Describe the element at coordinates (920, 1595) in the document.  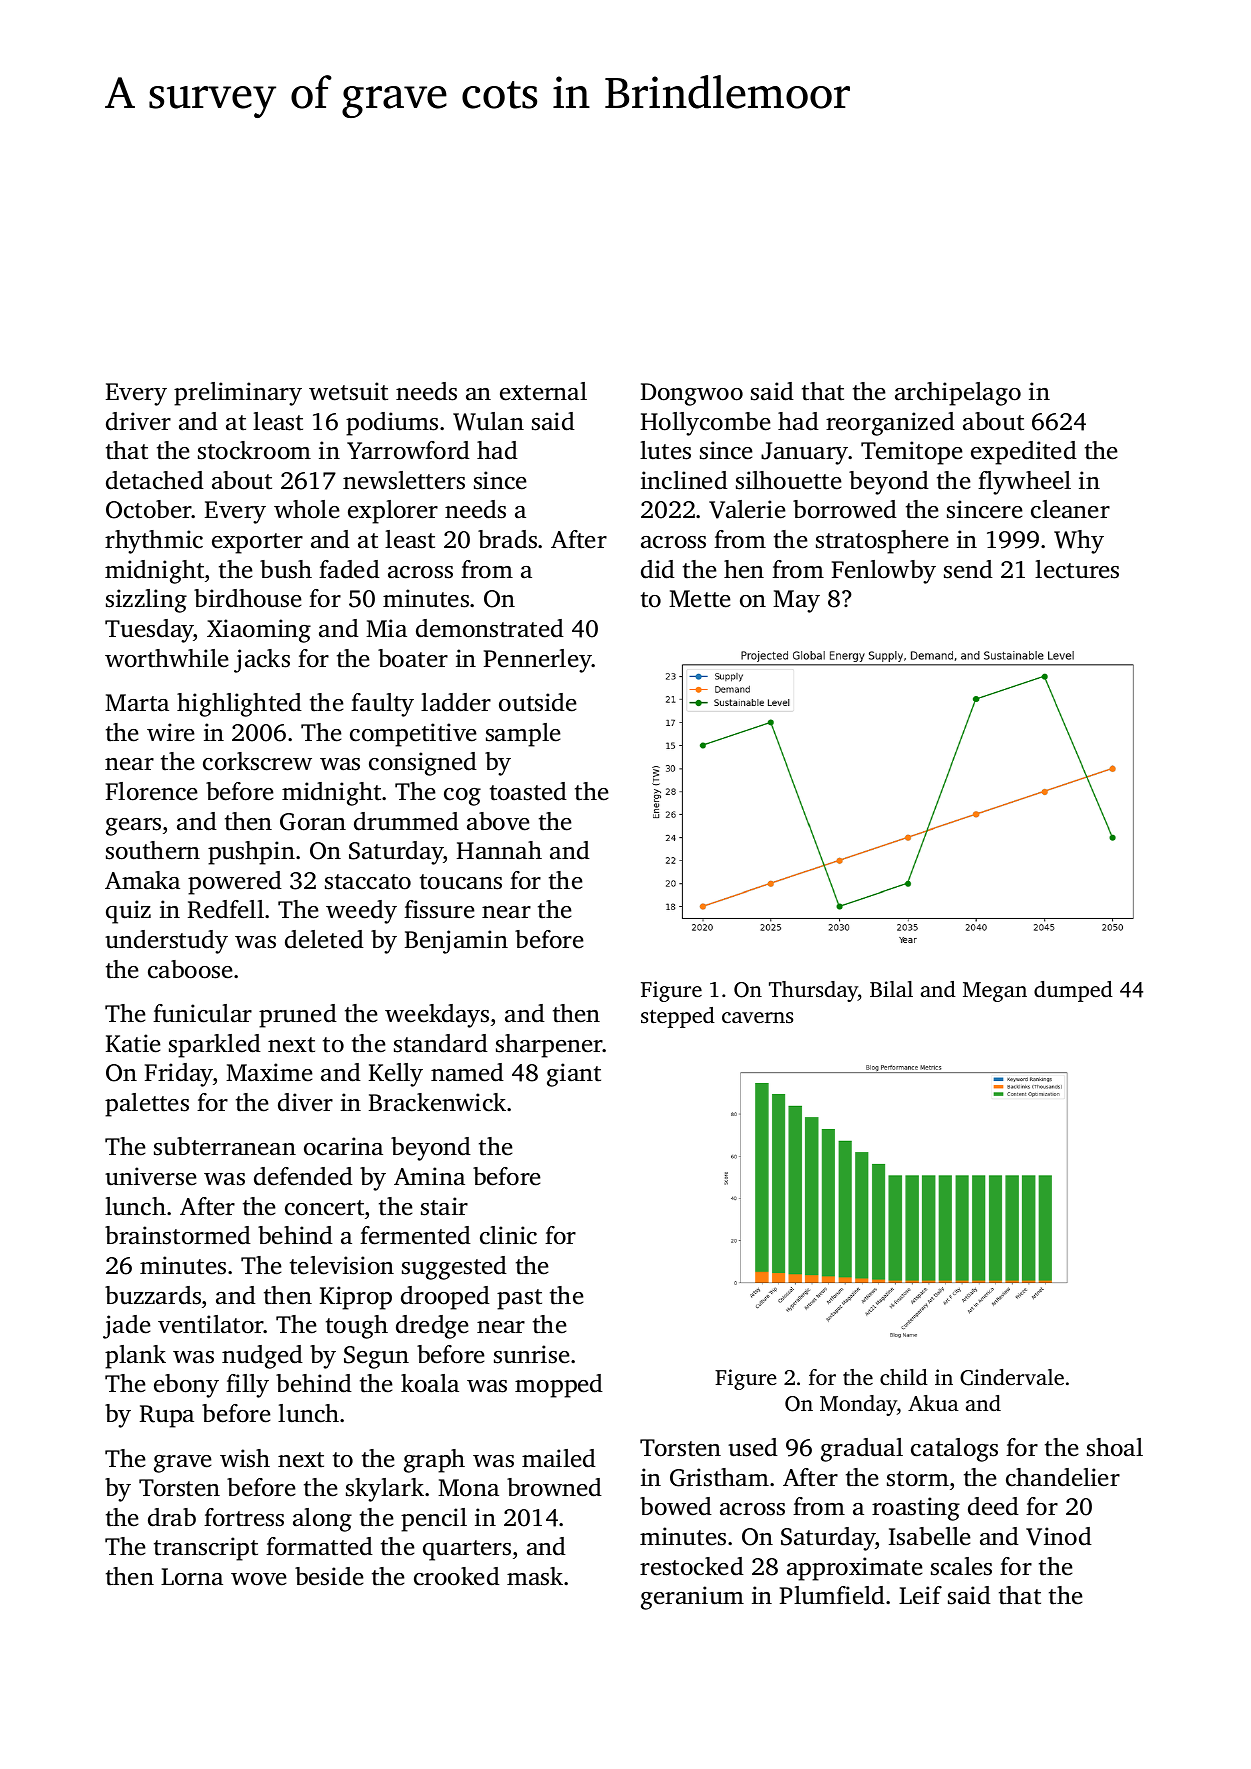
I see `Leif` at that location.
